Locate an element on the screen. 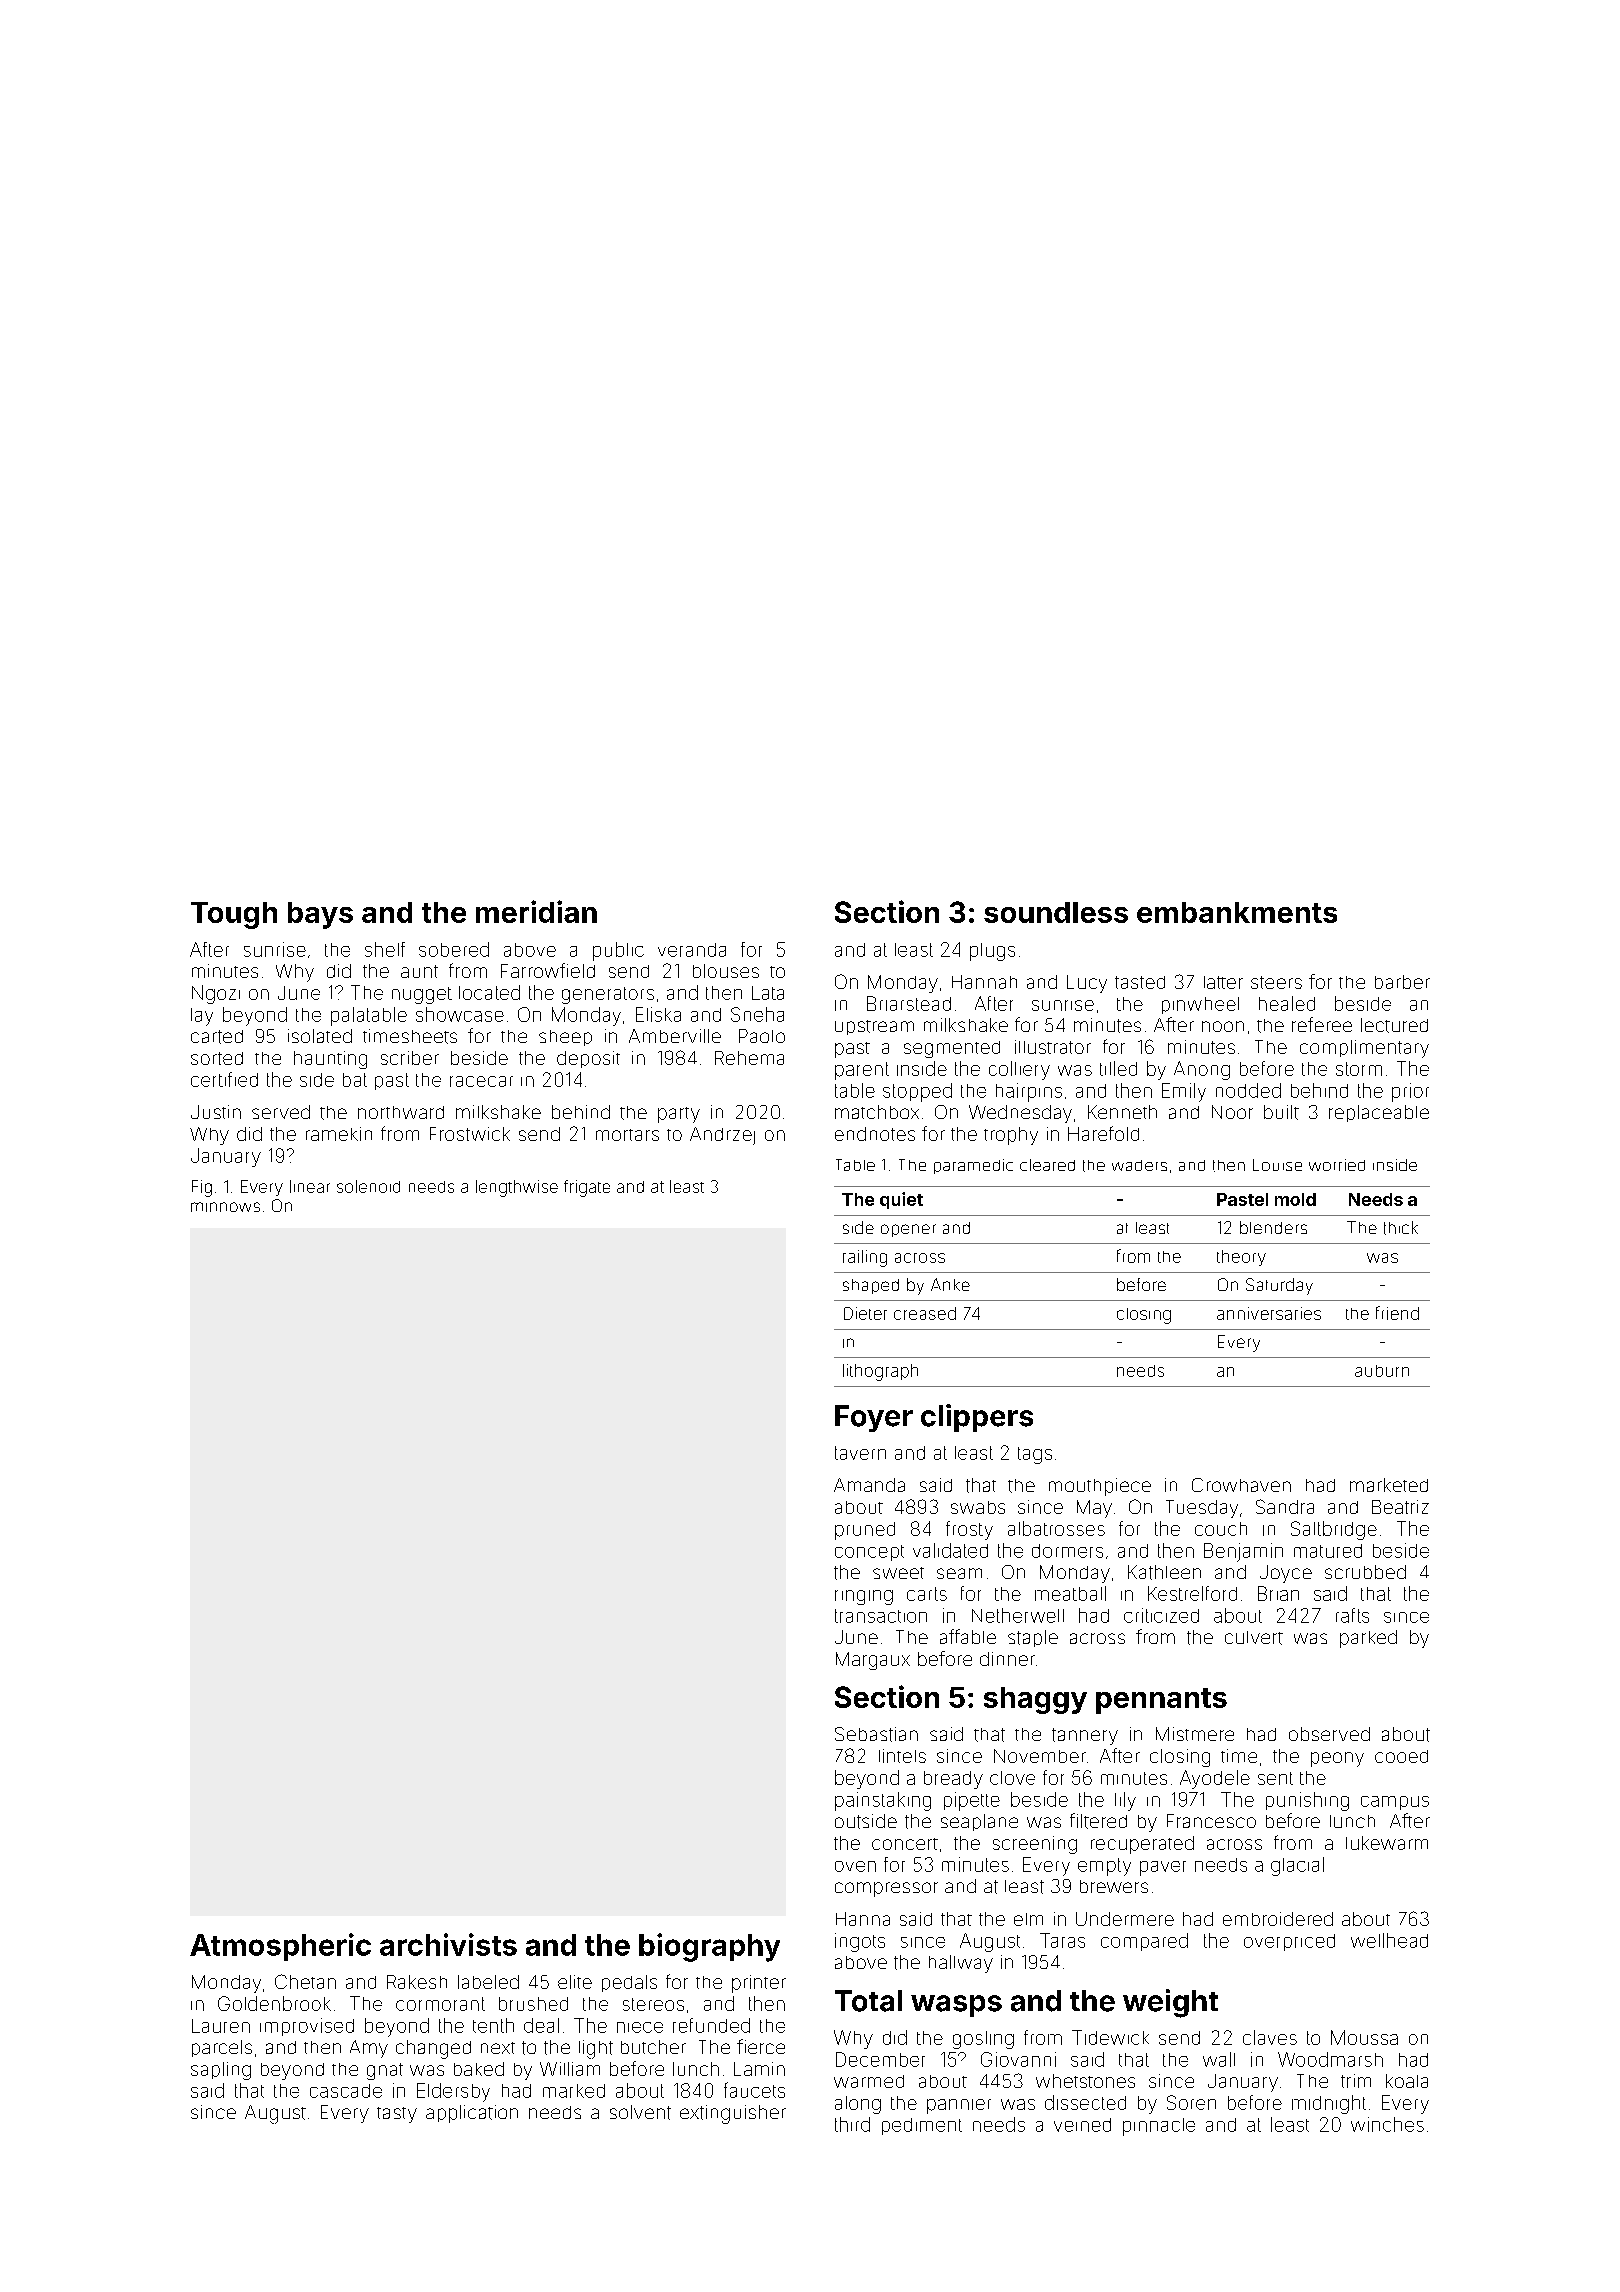 The width and height of the screenshot is (1620, 2292). nodded is located at coordinates (1248, 1090).
